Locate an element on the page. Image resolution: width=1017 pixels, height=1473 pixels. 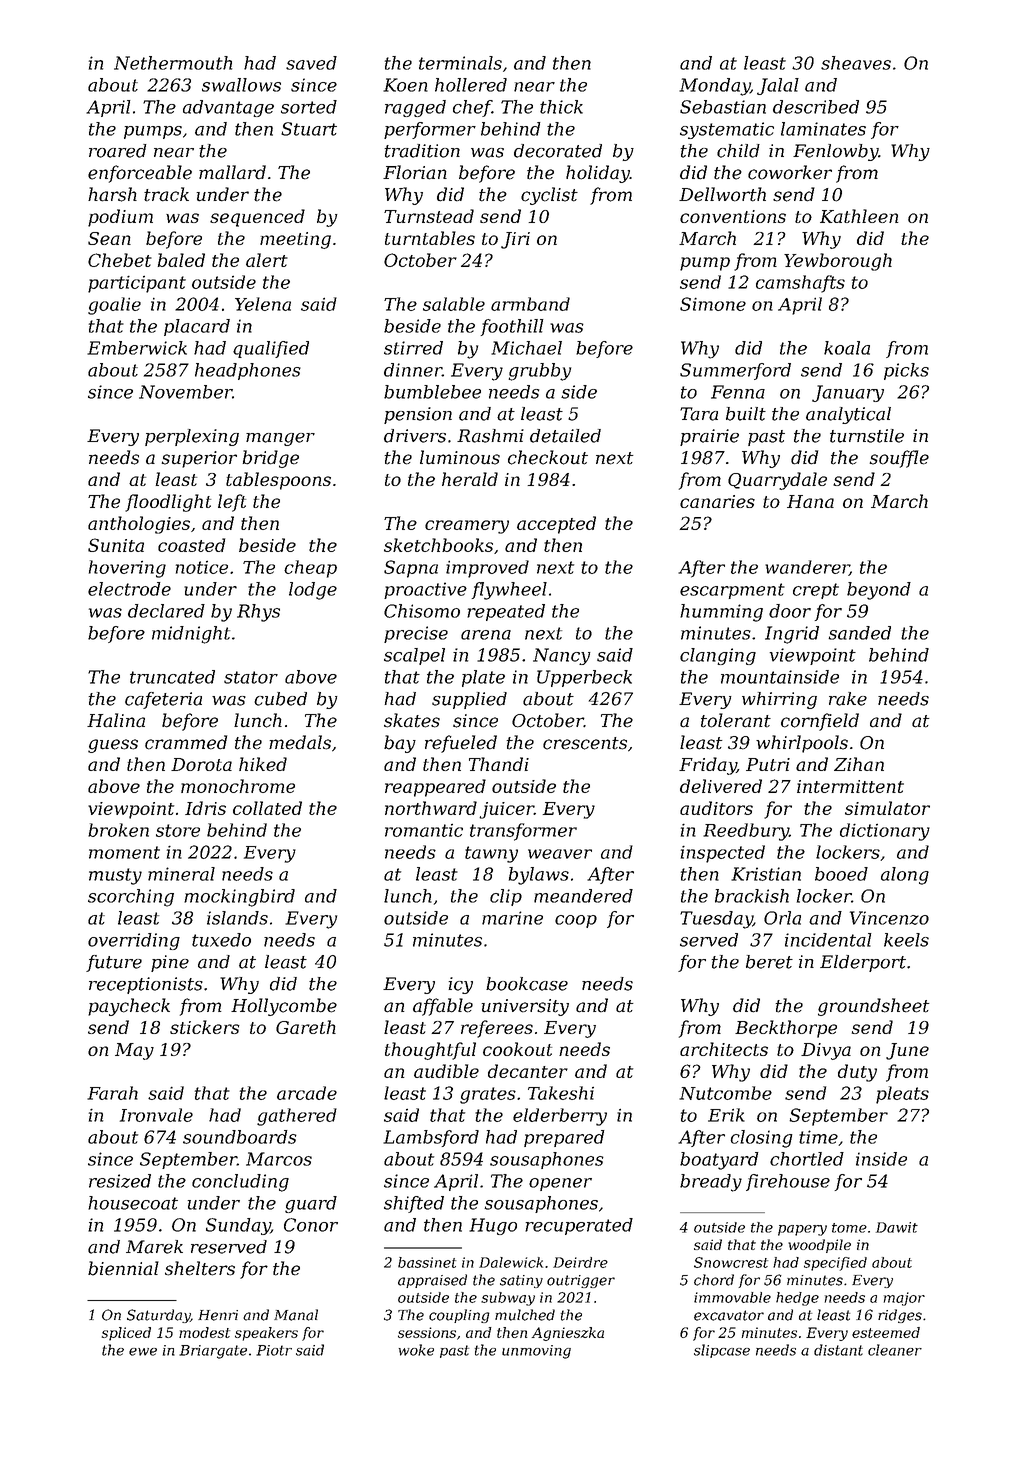
tome is located at coordinates (849, 1228).
